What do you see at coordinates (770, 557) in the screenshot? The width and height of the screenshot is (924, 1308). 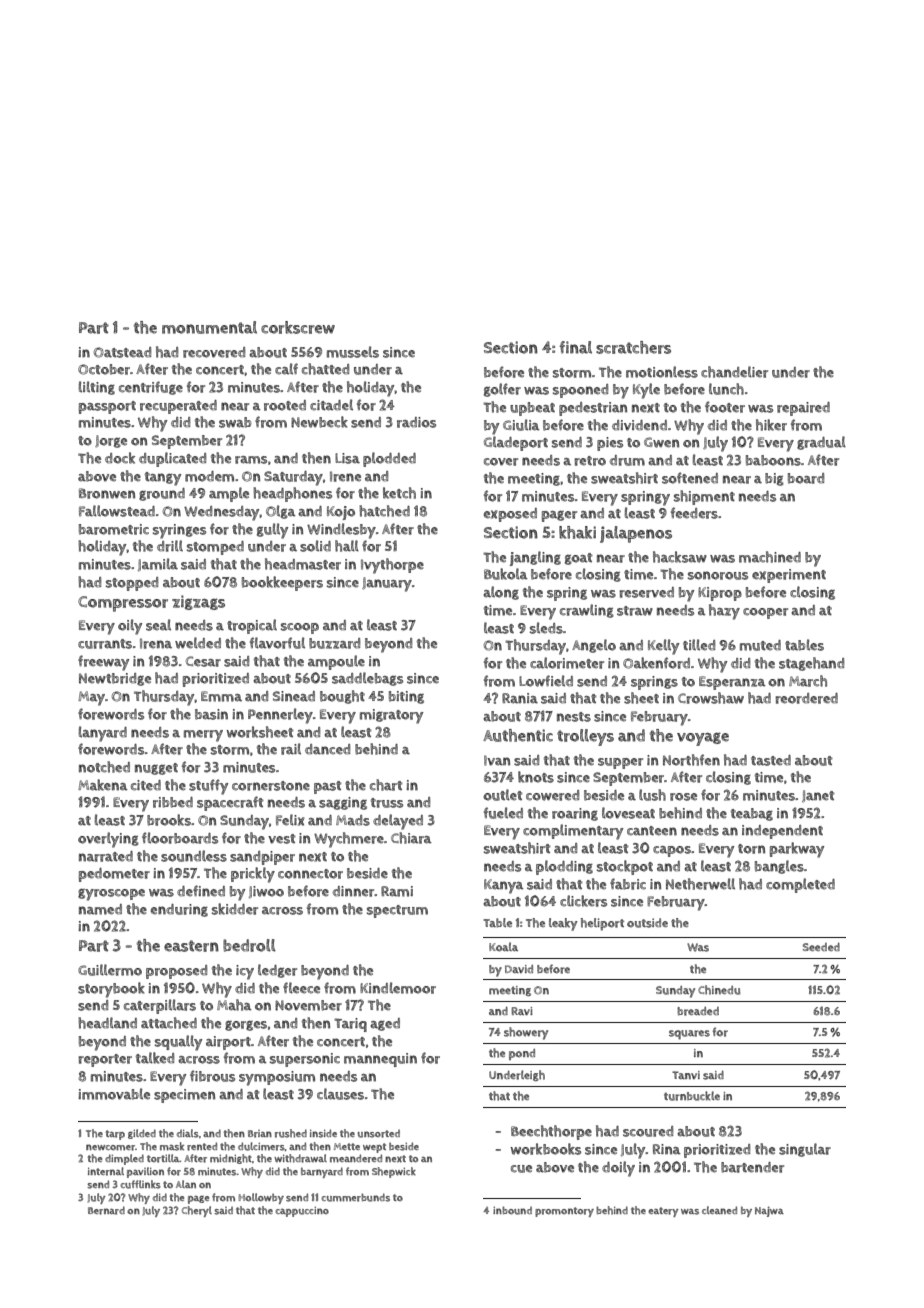 I see `machined` at bounding box center [770, 557].
